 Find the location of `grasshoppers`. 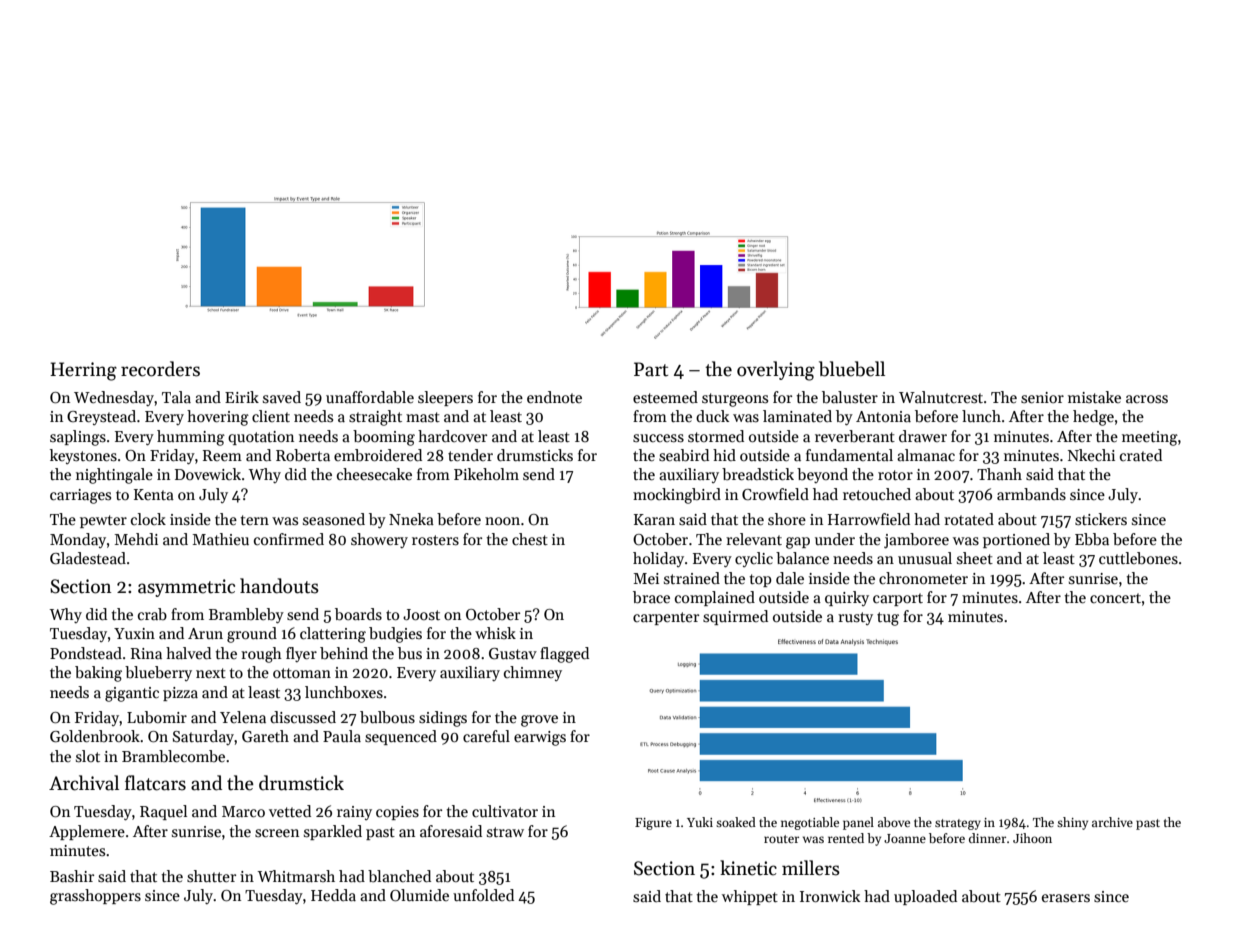

grasshoppers is located at coordinates (95, 897).
